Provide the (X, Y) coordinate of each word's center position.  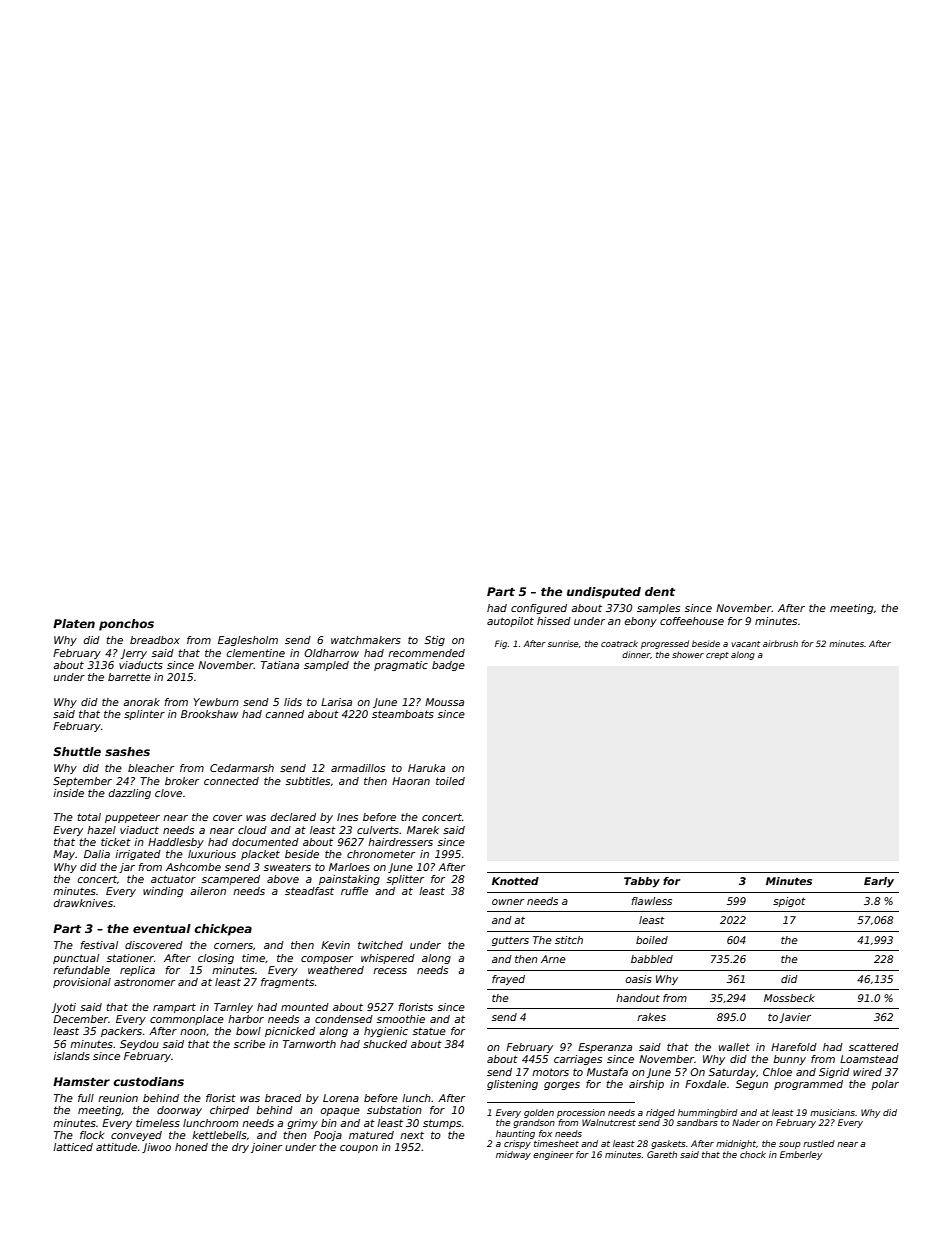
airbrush (780, 643)
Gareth (662, 1154)
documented (265, 842)
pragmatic (401, 666)
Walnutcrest (609, 1122)
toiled (450, 781)
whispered (388, 959)
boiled (652, 940)
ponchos (126, 625)
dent (660, 591)
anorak (141, 702)
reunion (118, 1098)
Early (879, 882)
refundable (81, 970)
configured (539, 609)
